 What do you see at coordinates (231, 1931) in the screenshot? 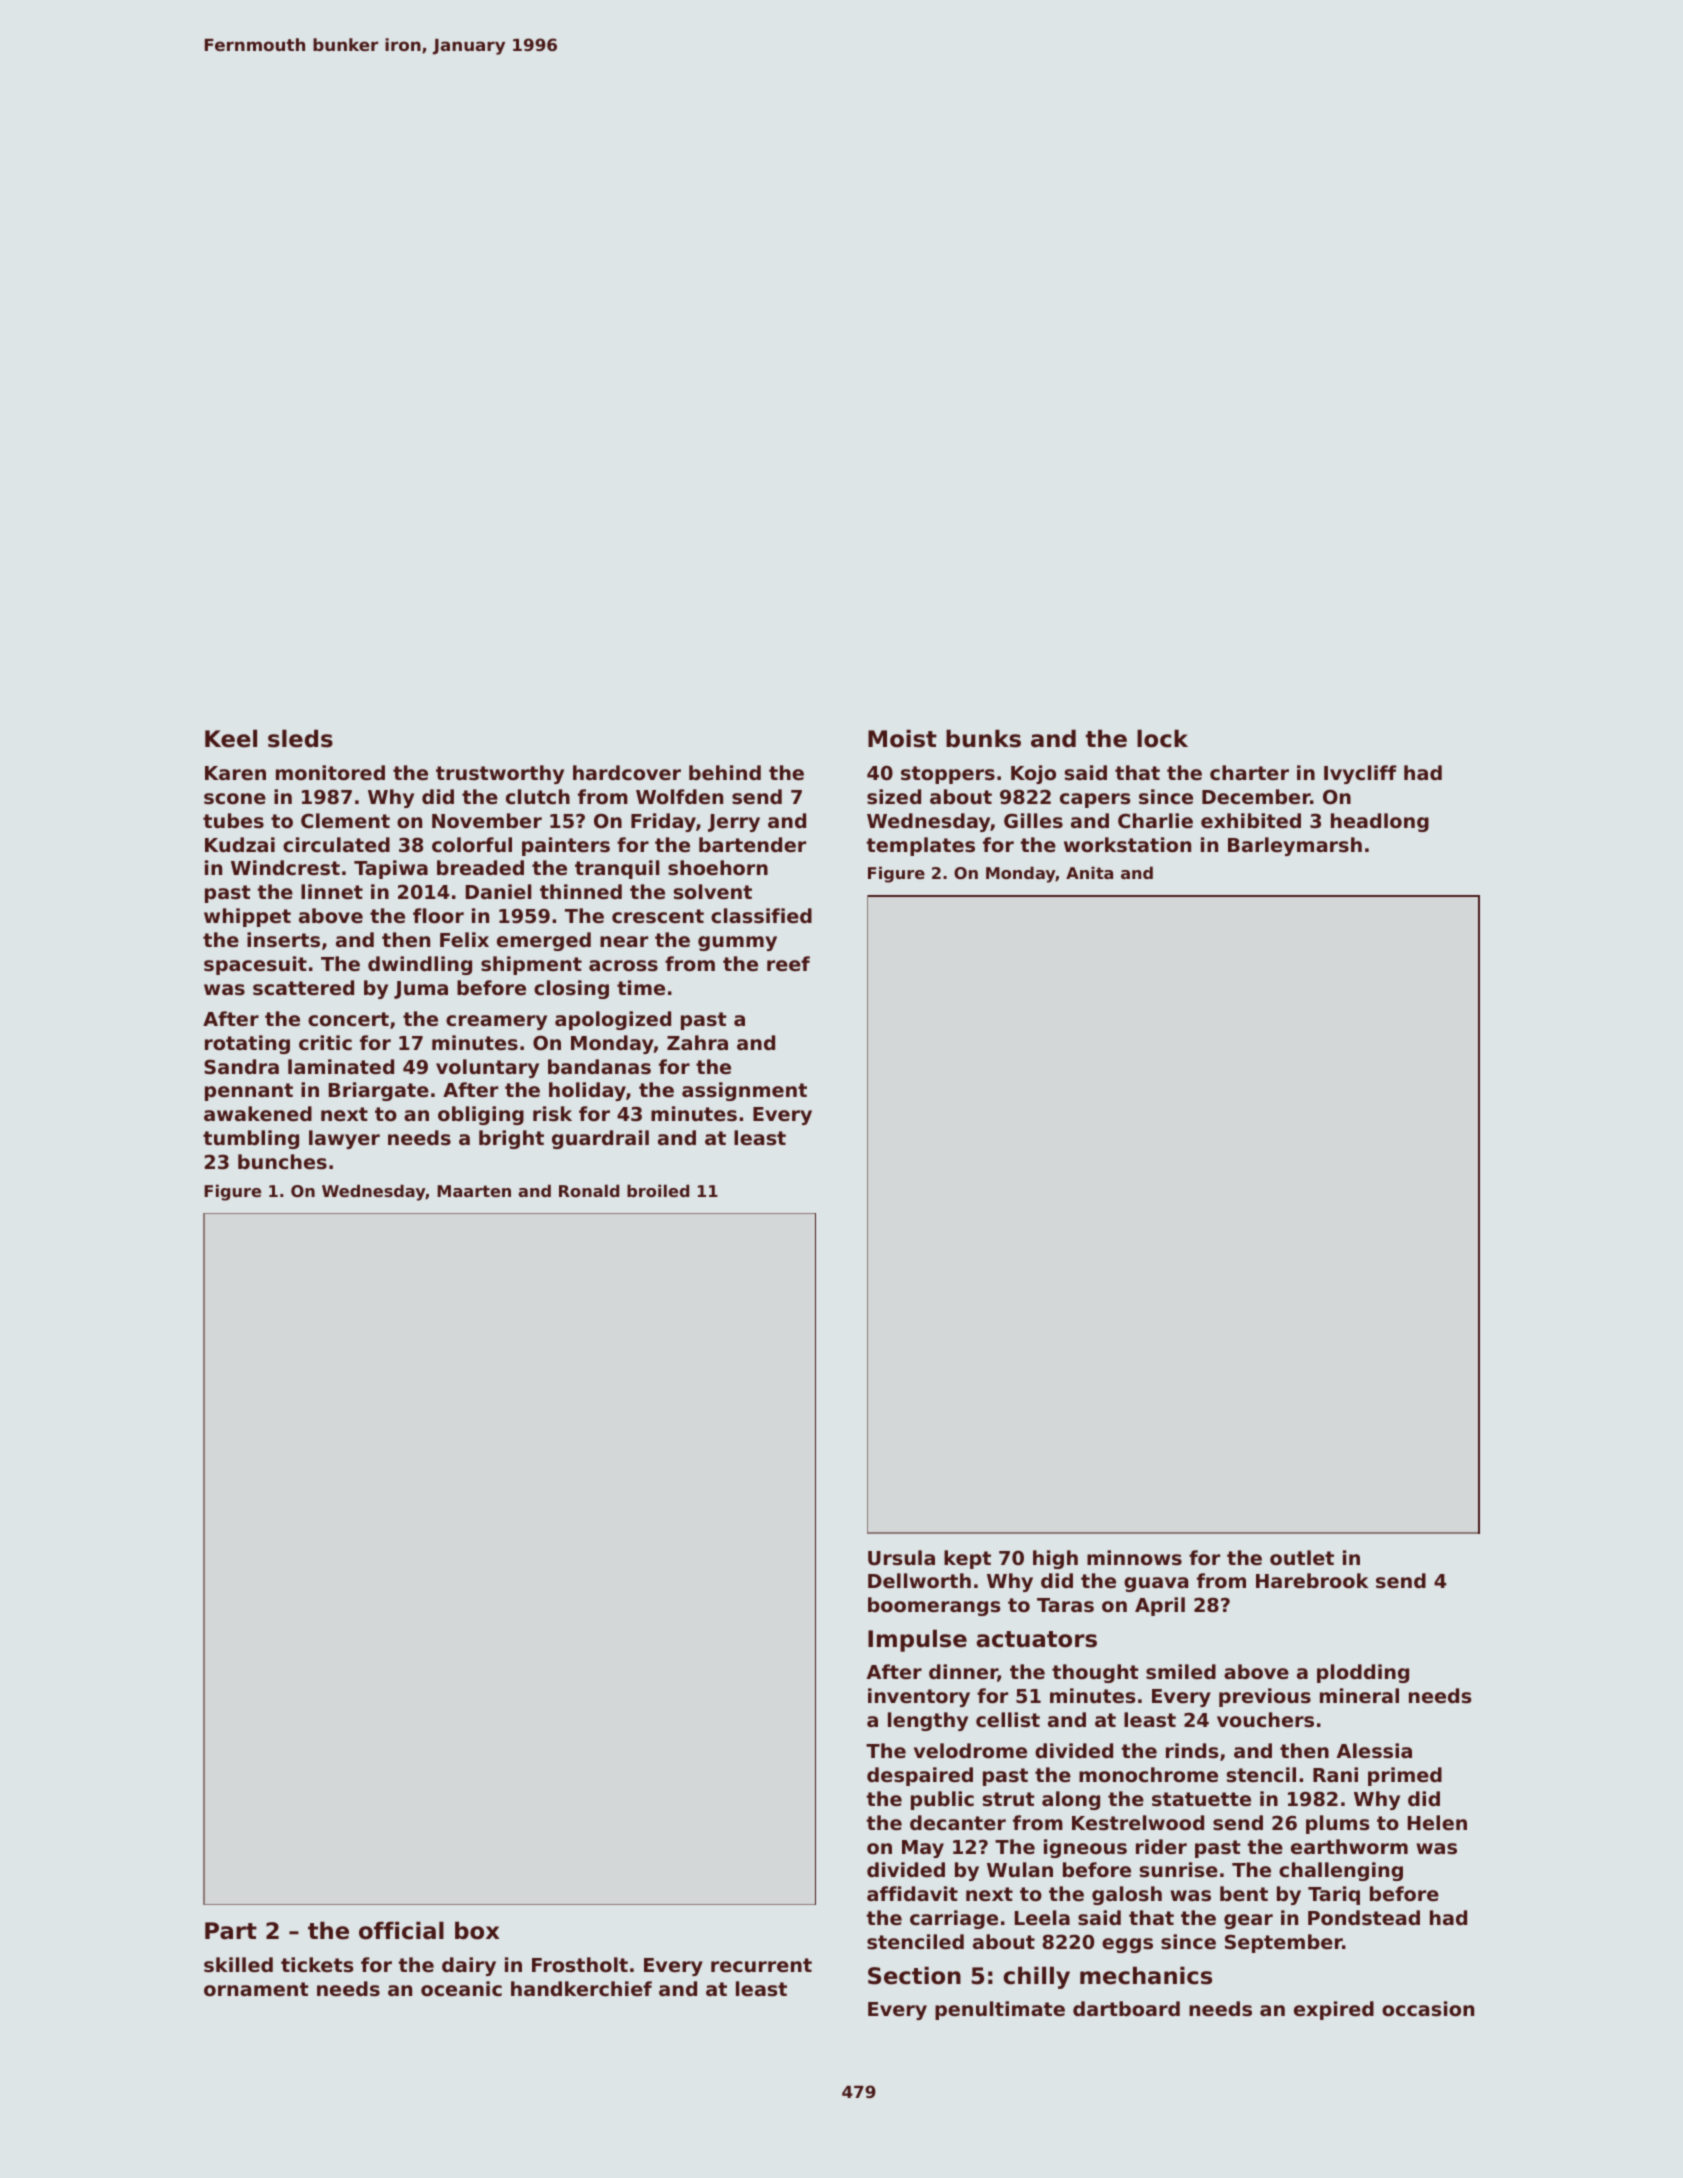
I see `Part` at bounding box center [231, 1931].
